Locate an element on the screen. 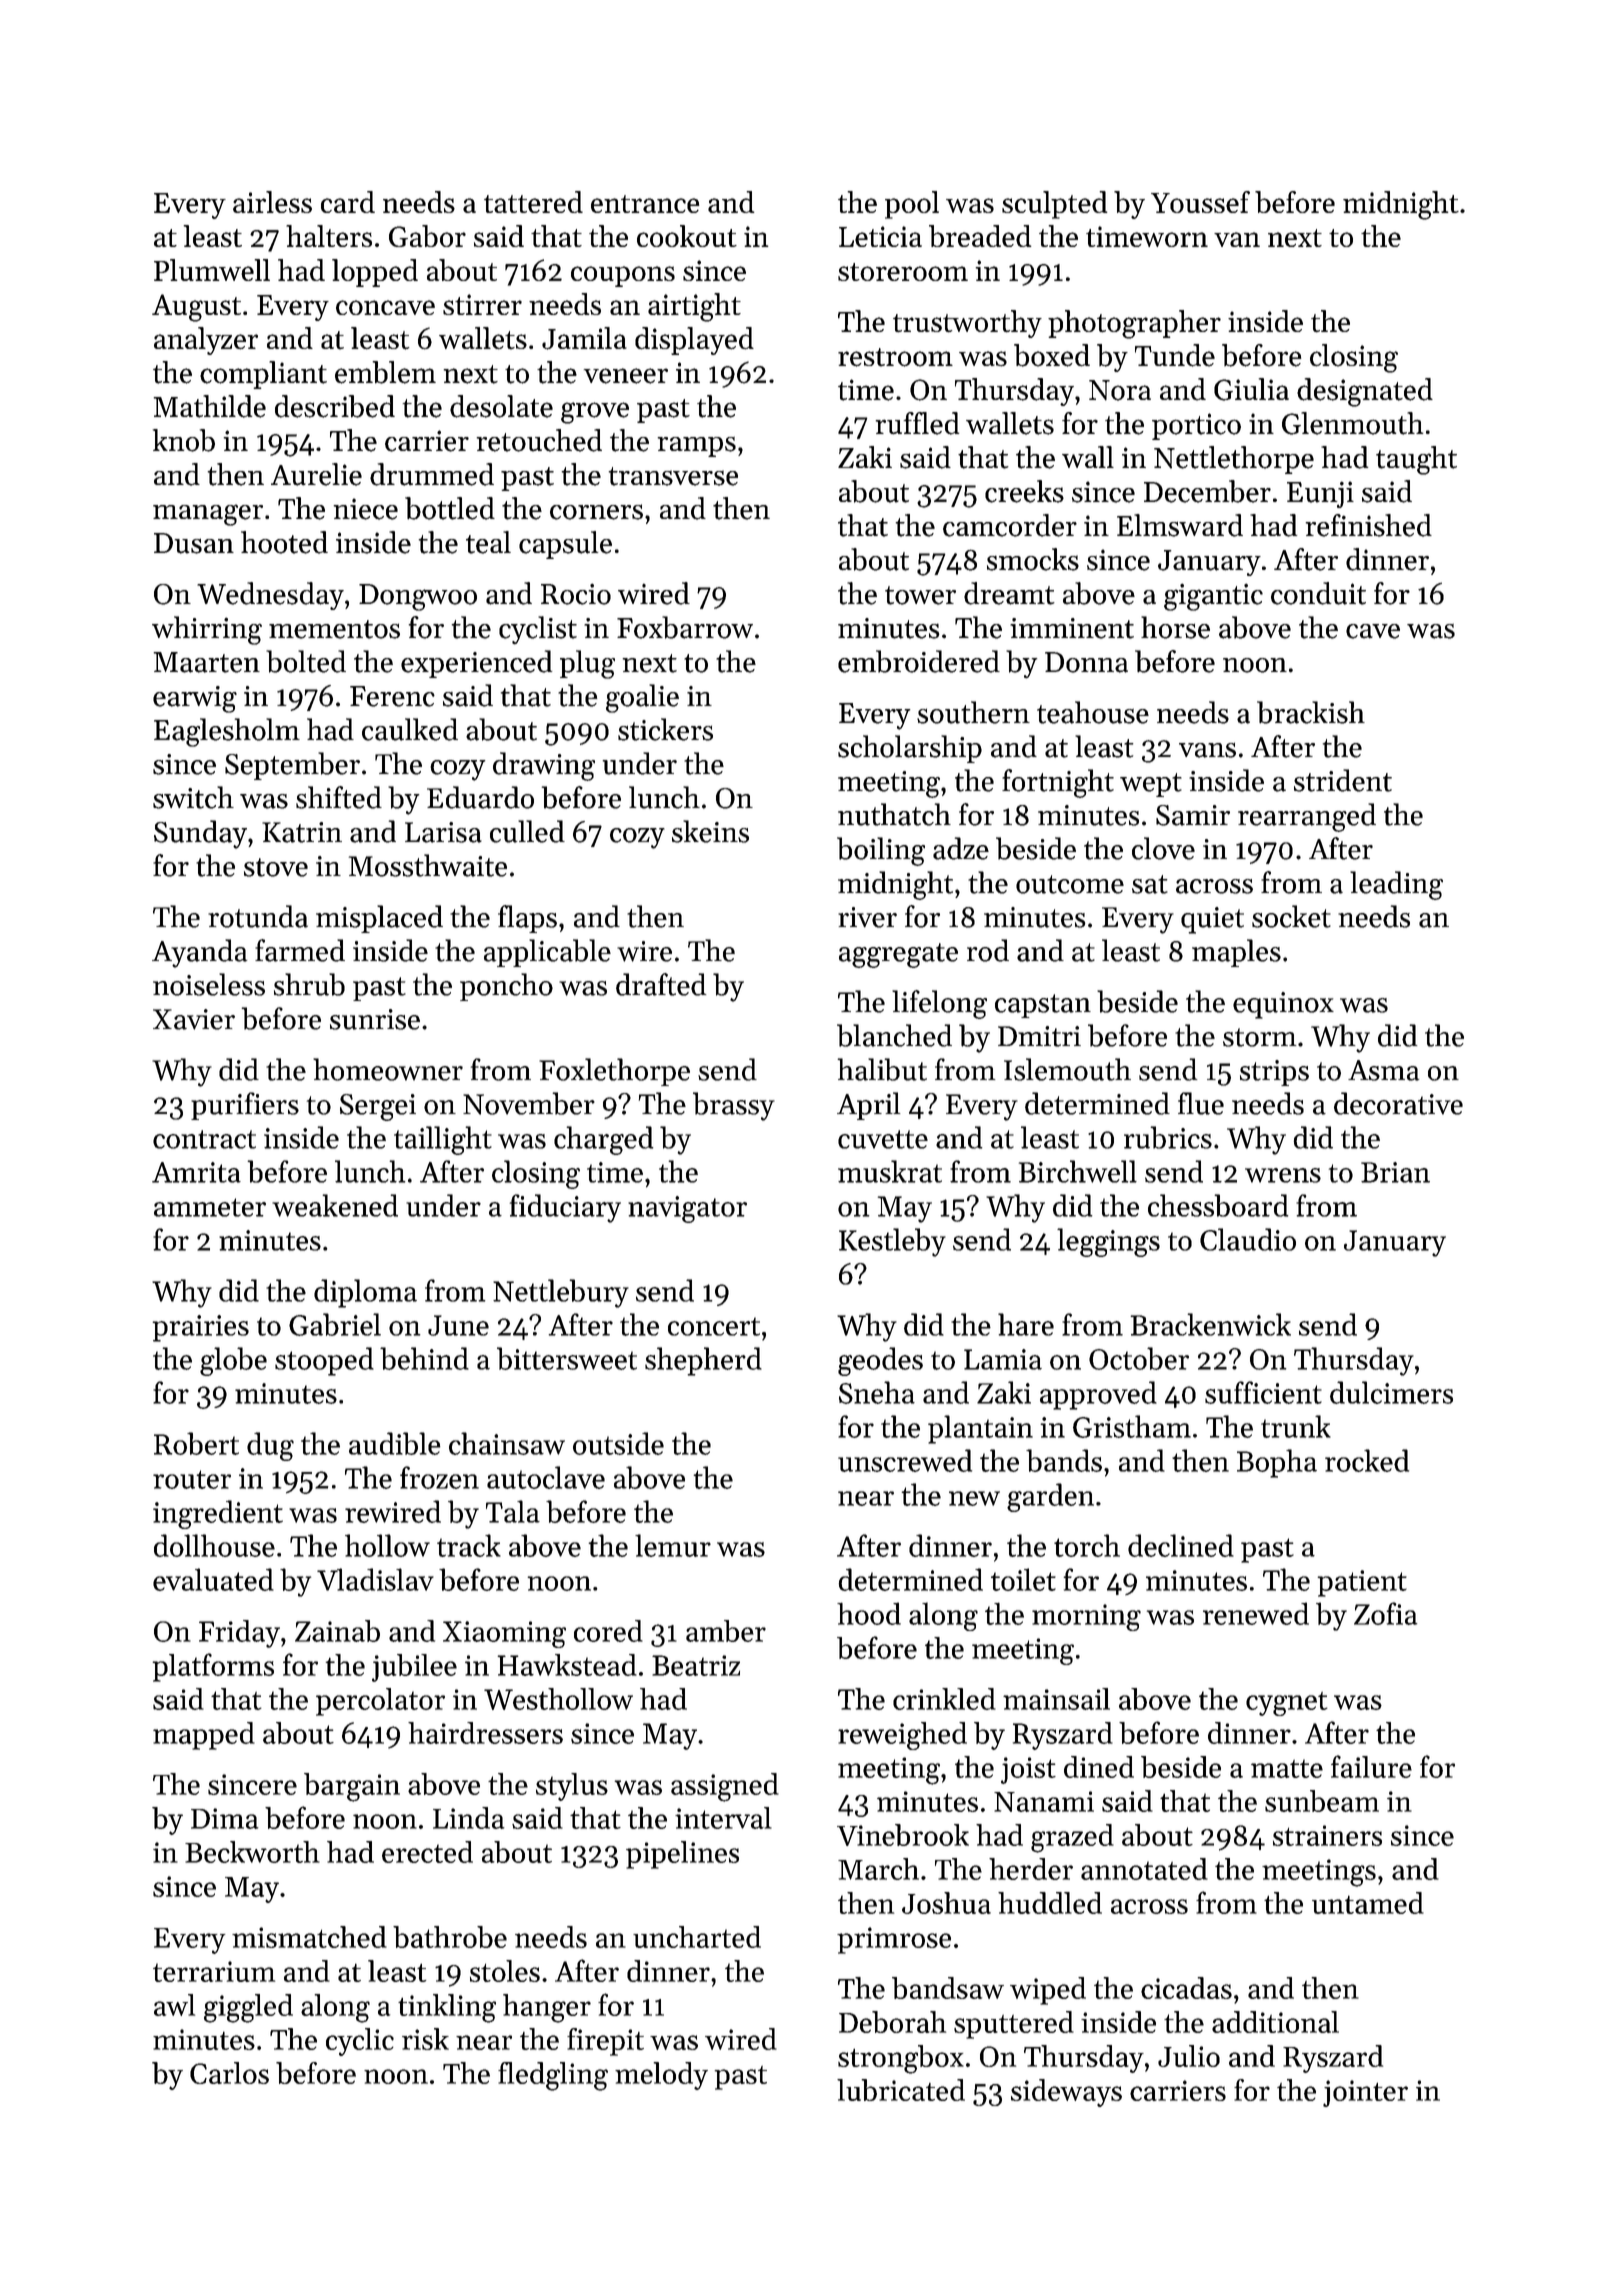 This screenshot has width=1620, height=2292. annotated is located at coordinates (1144, 1869).
